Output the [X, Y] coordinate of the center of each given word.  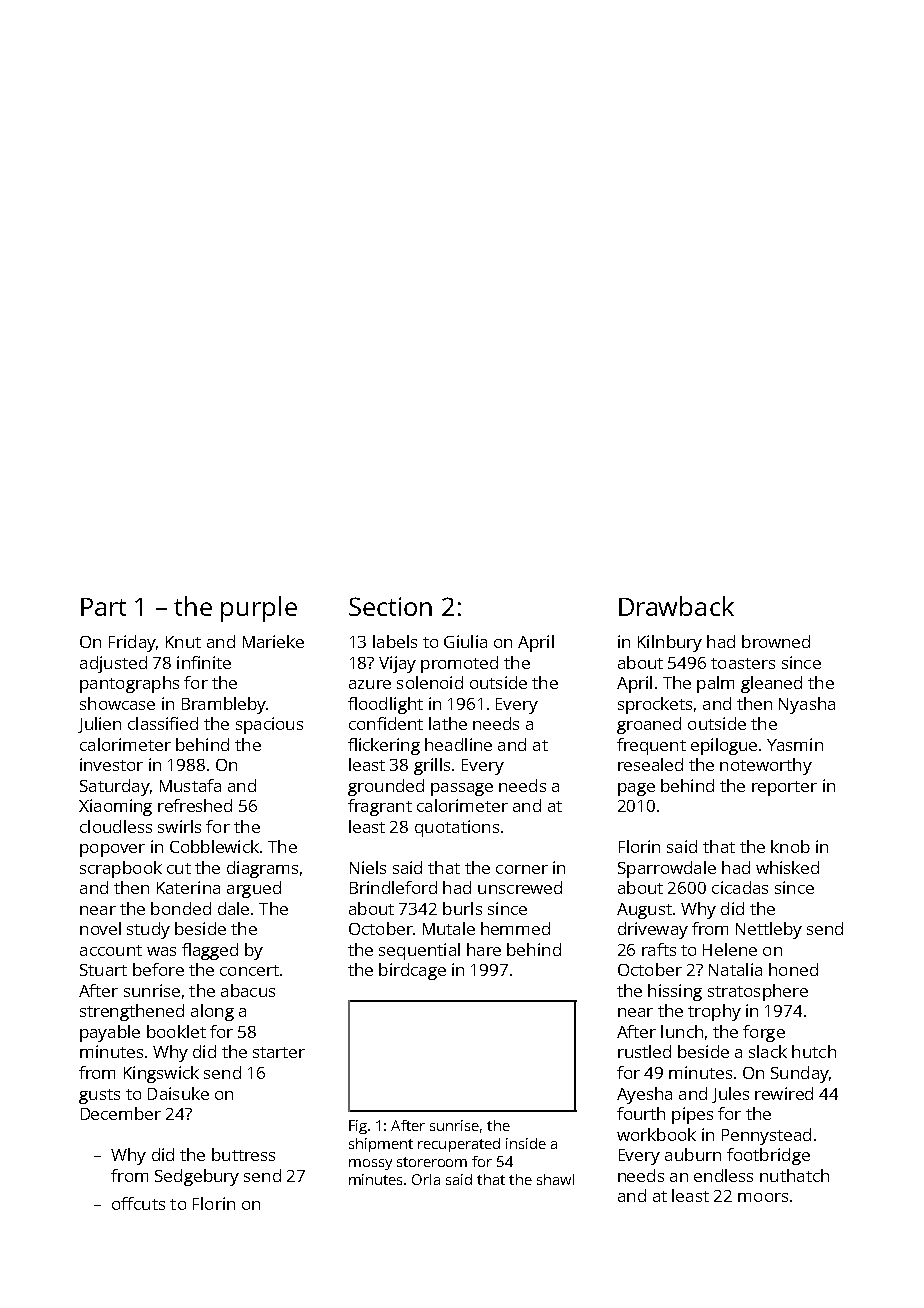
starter [279, 1052]
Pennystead [766, 1136]
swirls [179, 826]
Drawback [676, 606]
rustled [644, 1051]
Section [390, 606]
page [636, 789]
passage [462, 789]
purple [259, 609]
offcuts [138, 1203]
